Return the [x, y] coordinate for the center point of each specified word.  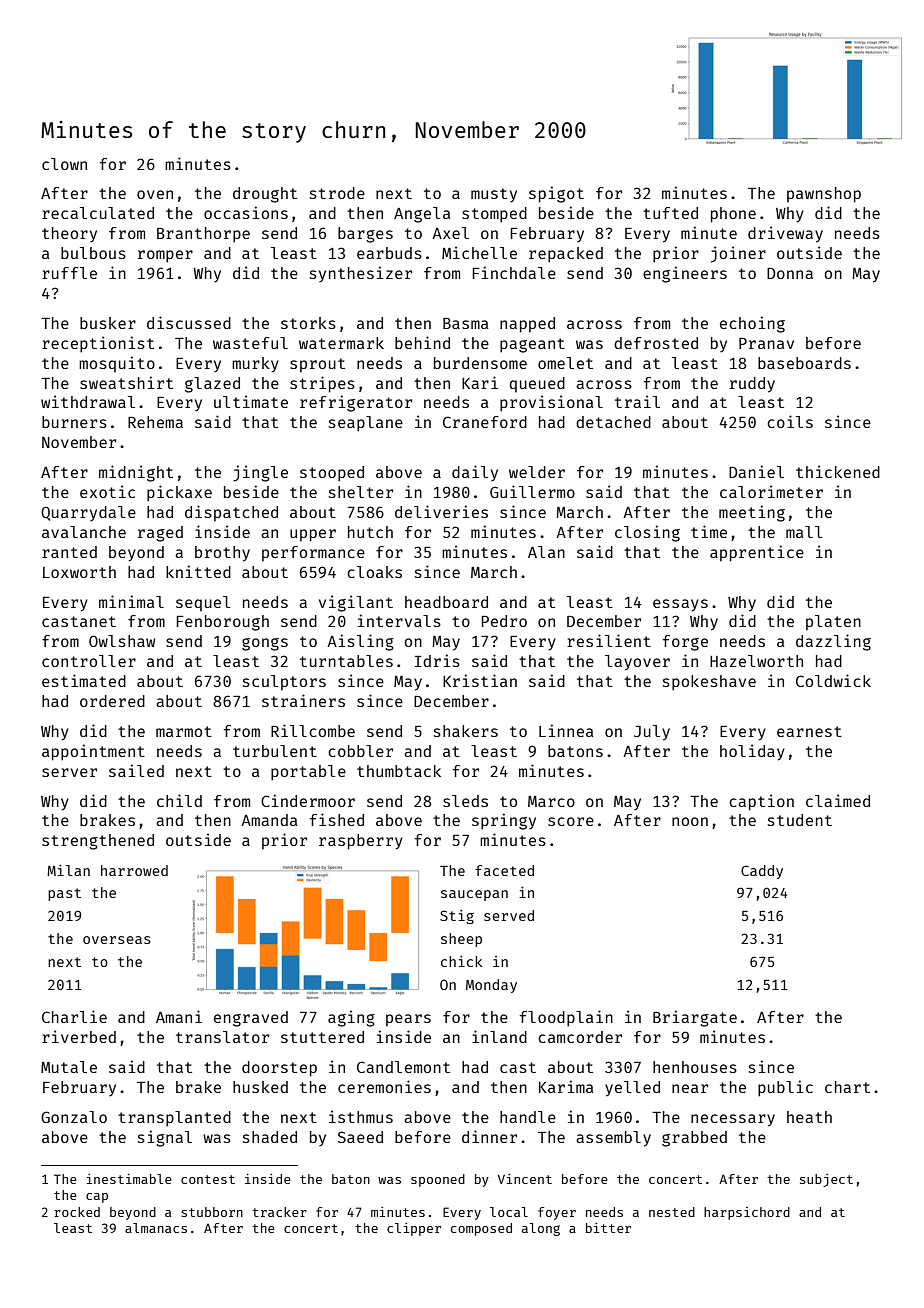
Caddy [762, 872]
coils [790, 421]
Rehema [155, 422]
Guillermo [532, 491]
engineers [685, 274]
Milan [68, 870]
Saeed [360, 1137]
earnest [809, 731]
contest [208, 1179]
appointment [93, 752]
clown [64, 164]
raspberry [361, 842]
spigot [556, 194]
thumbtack [399, 771]
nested [672, 1212]
